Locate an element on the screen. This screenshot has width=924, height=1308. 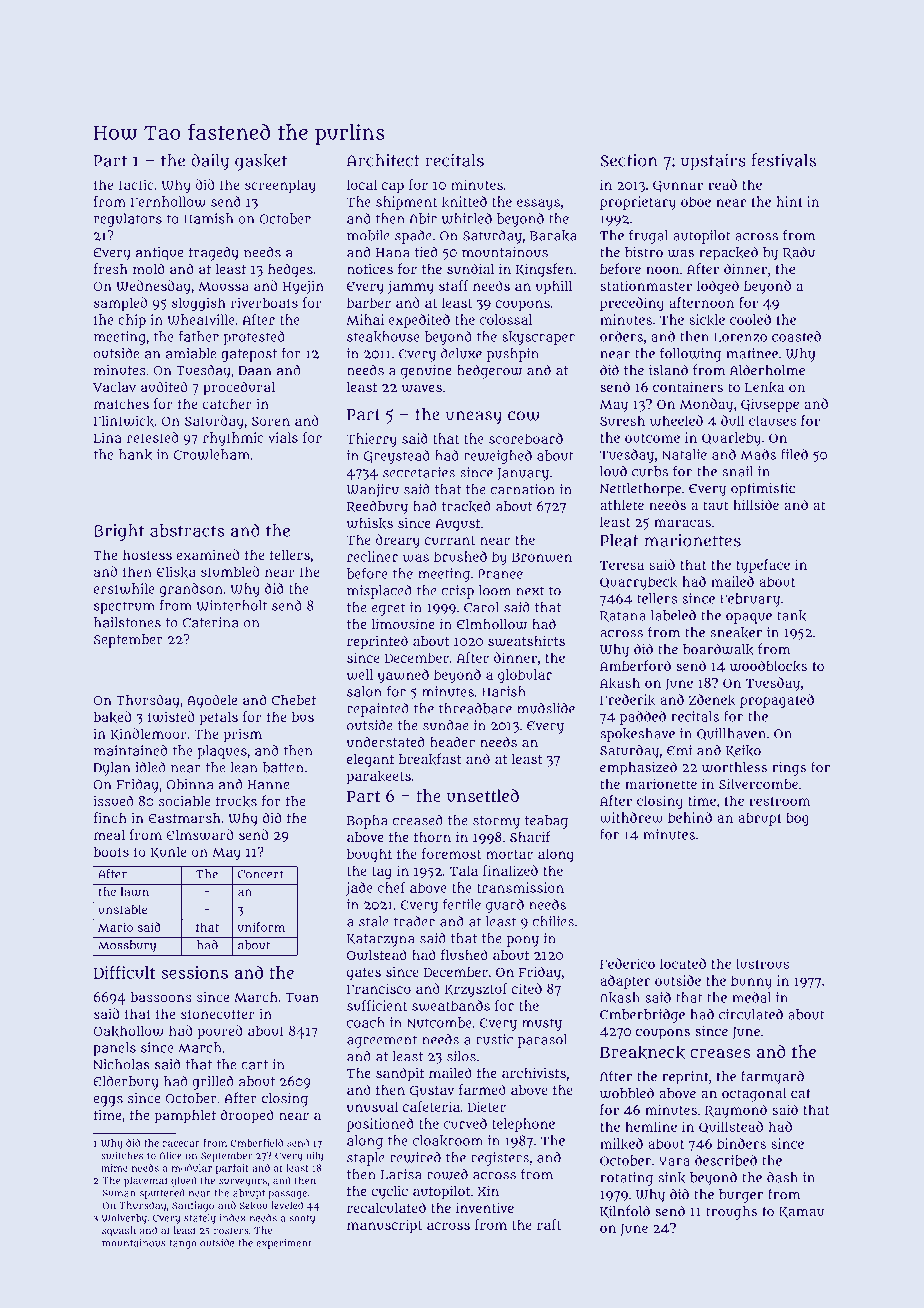
manuscript is located at coordinates (384, 1226).
